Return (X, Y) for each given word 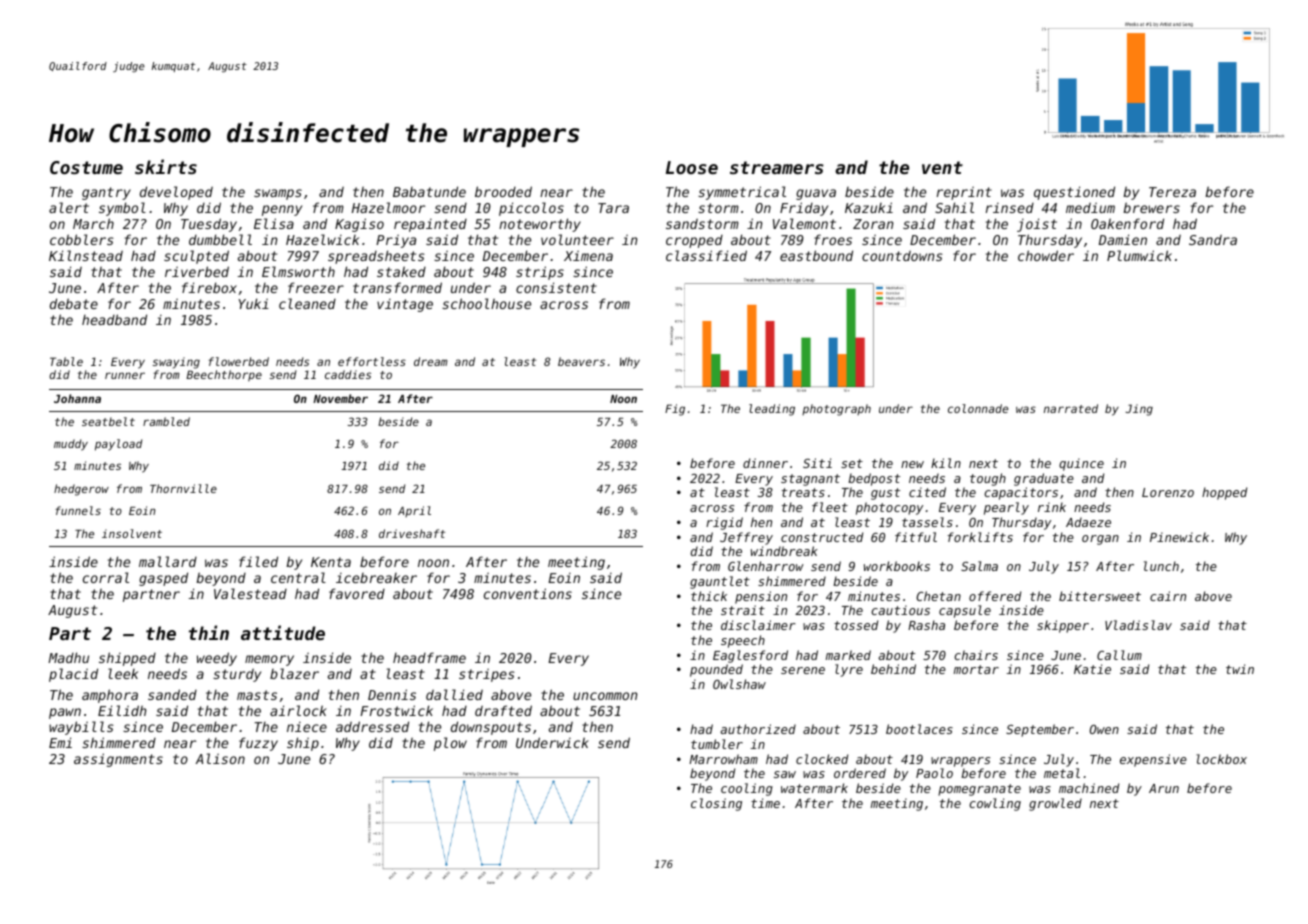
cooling (747, 789)
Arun (1164, 788)
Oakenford (1127, 223)
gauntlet (720, 582)
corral (106, 577)
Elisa (274, 223)
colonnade (978, 408)
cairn (1168, 596)
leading (772, 410)
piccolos (531, 209)
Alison (220, 758)
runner (125, 375)
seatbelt (108, 421)
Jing (1139, 410)
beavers (581, 361)
